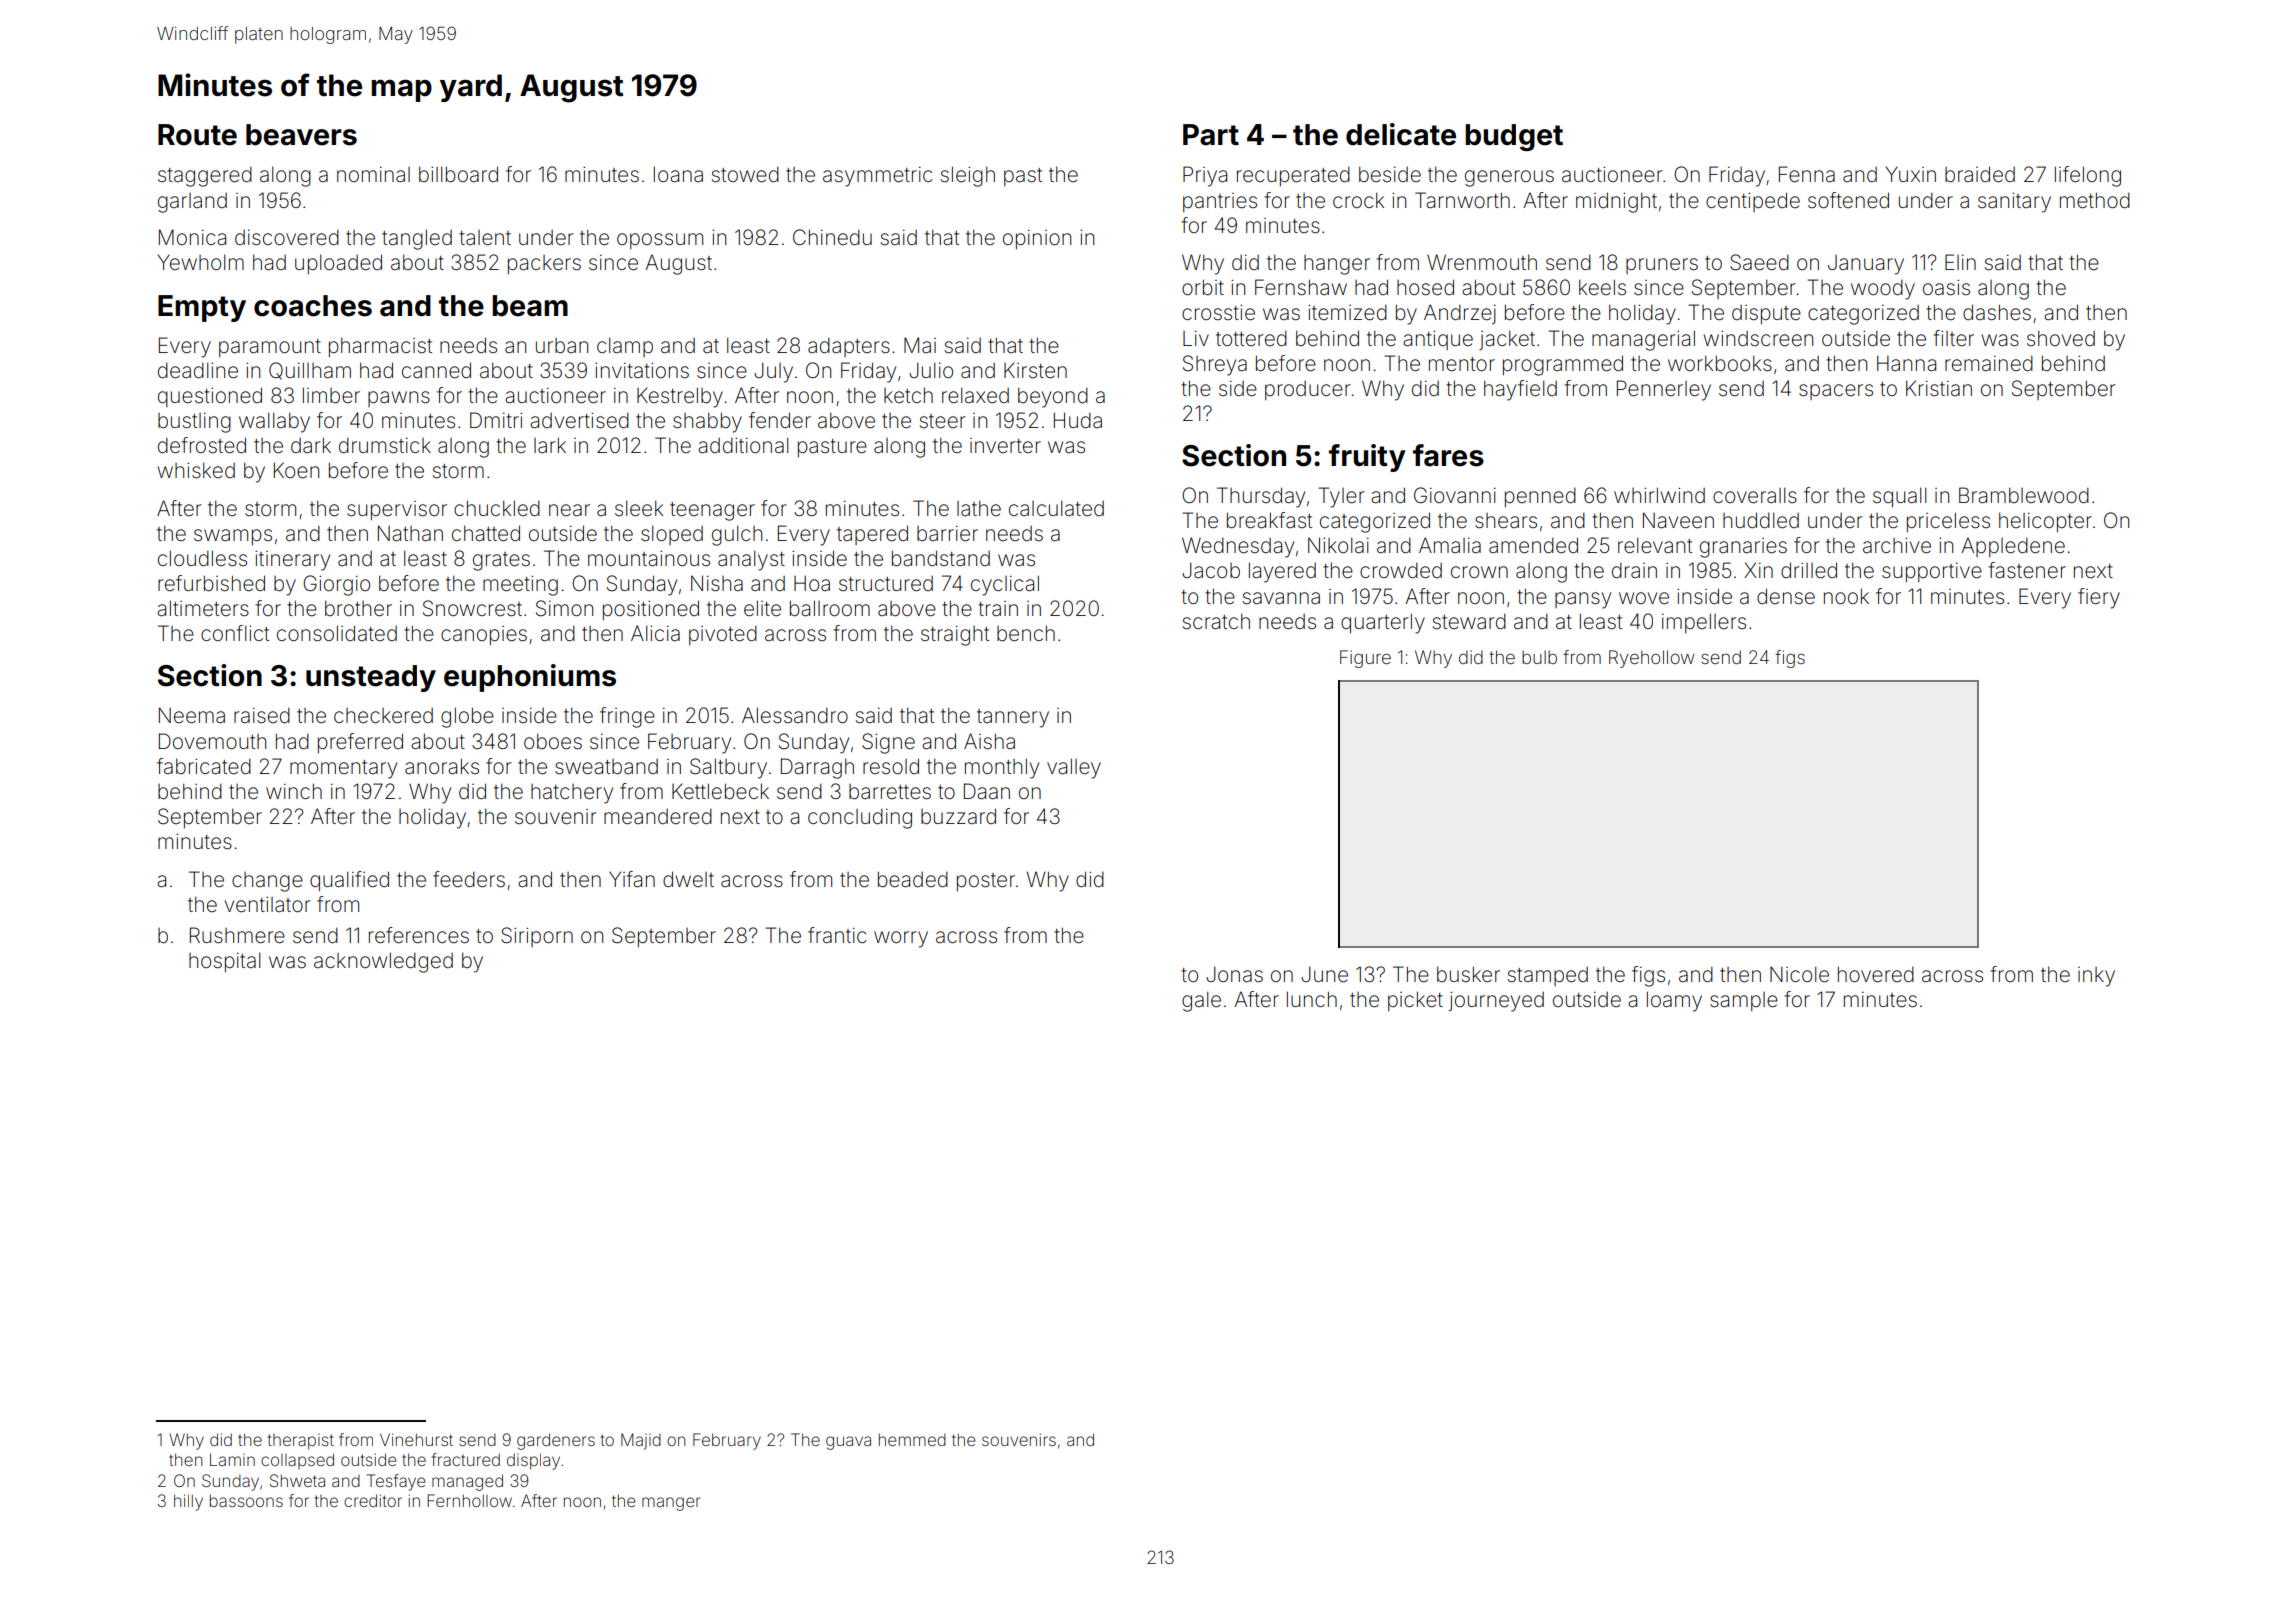 Image resolution: width=2292 pixels, height=1620 pixels. Describe the element at coordinates (458, 174) in the screenshot. I see `billboard` at that location.
